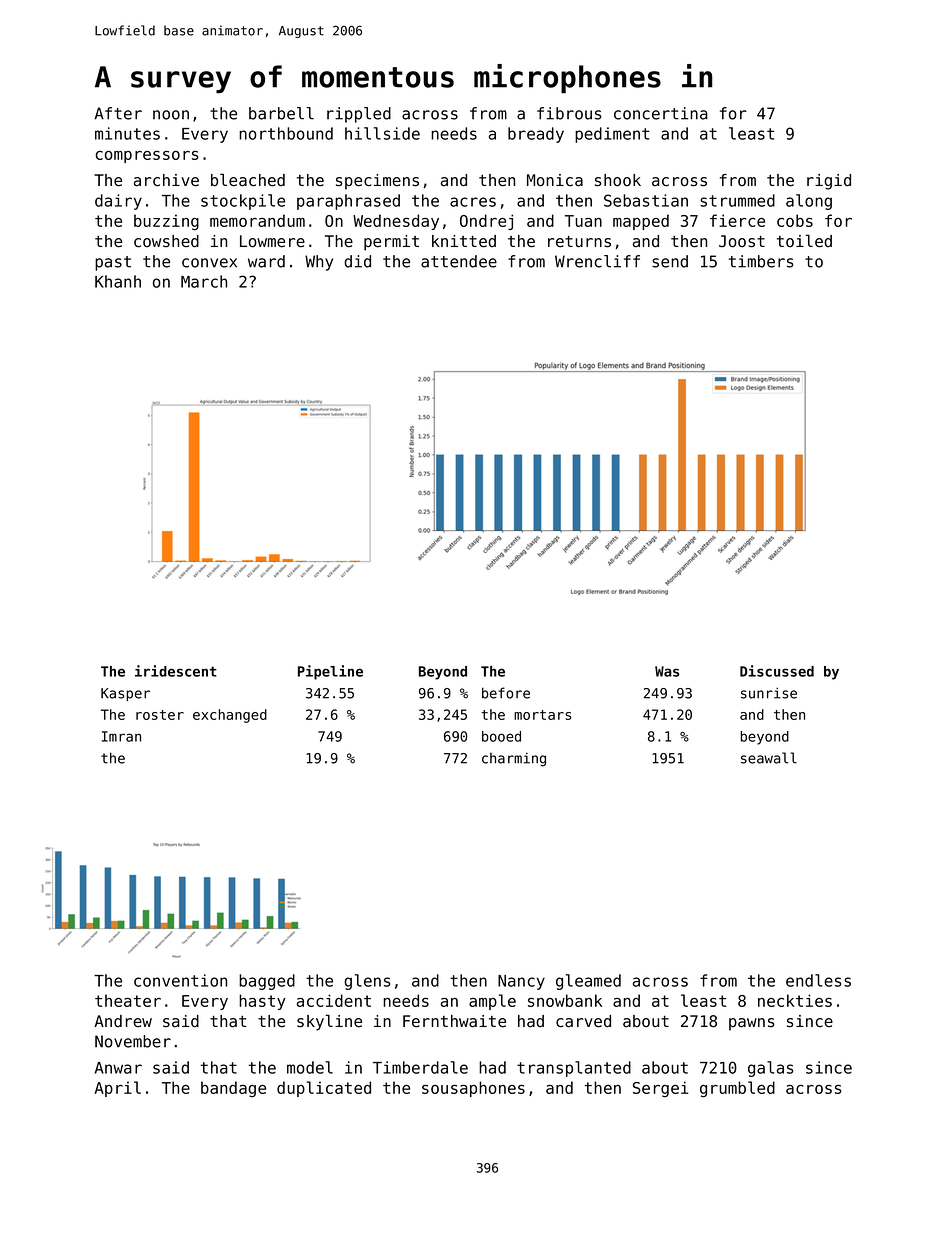 The width and height of the screenshot is (952, 1233). Describe the element at coordinates (506, 693) in the screenshot. I see `before` at that location.
